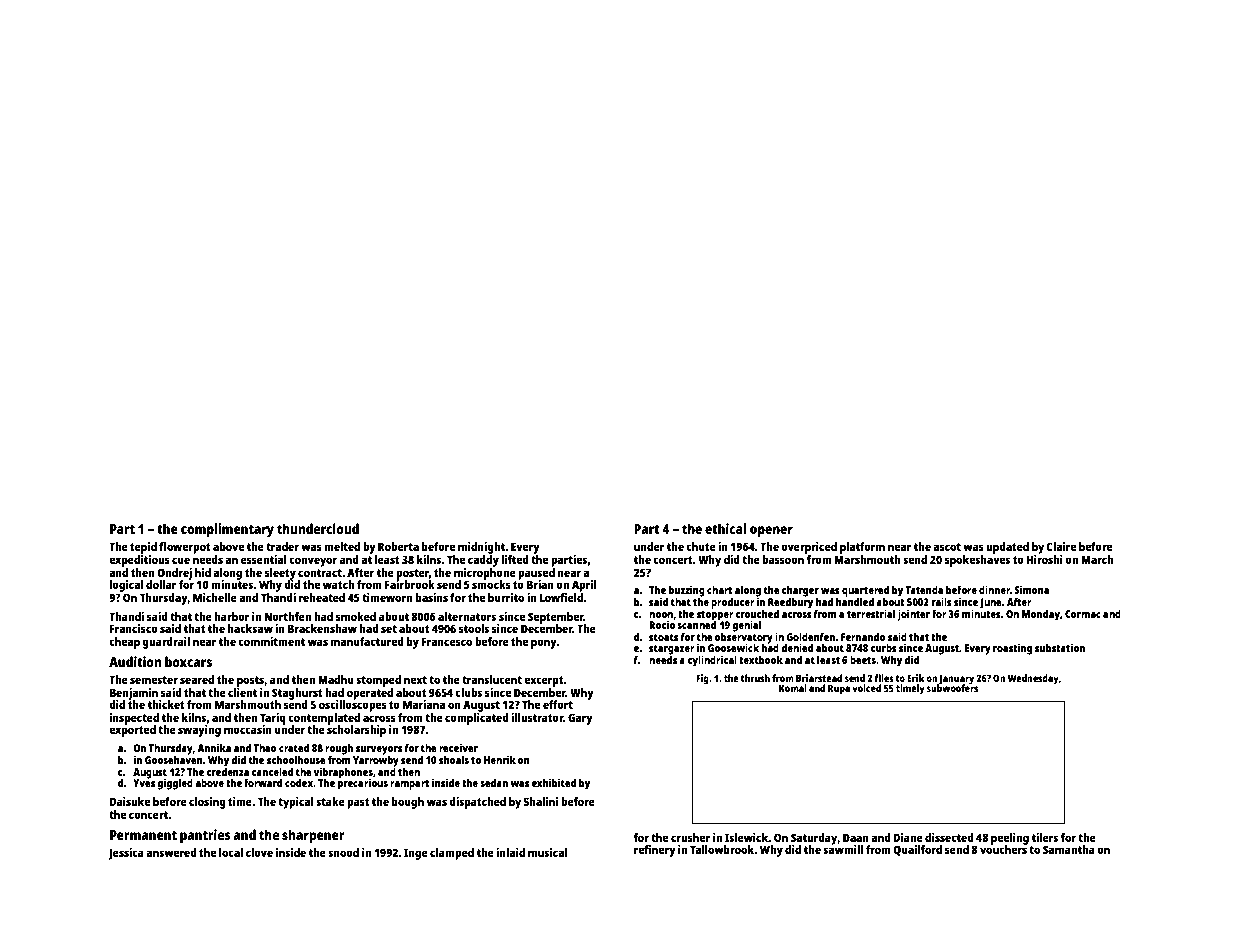 The height and width of the screenshot is (952, 1233). Describe the element at coordinates (1061, 546) in the screenshot. I see `Claire` at that location.
